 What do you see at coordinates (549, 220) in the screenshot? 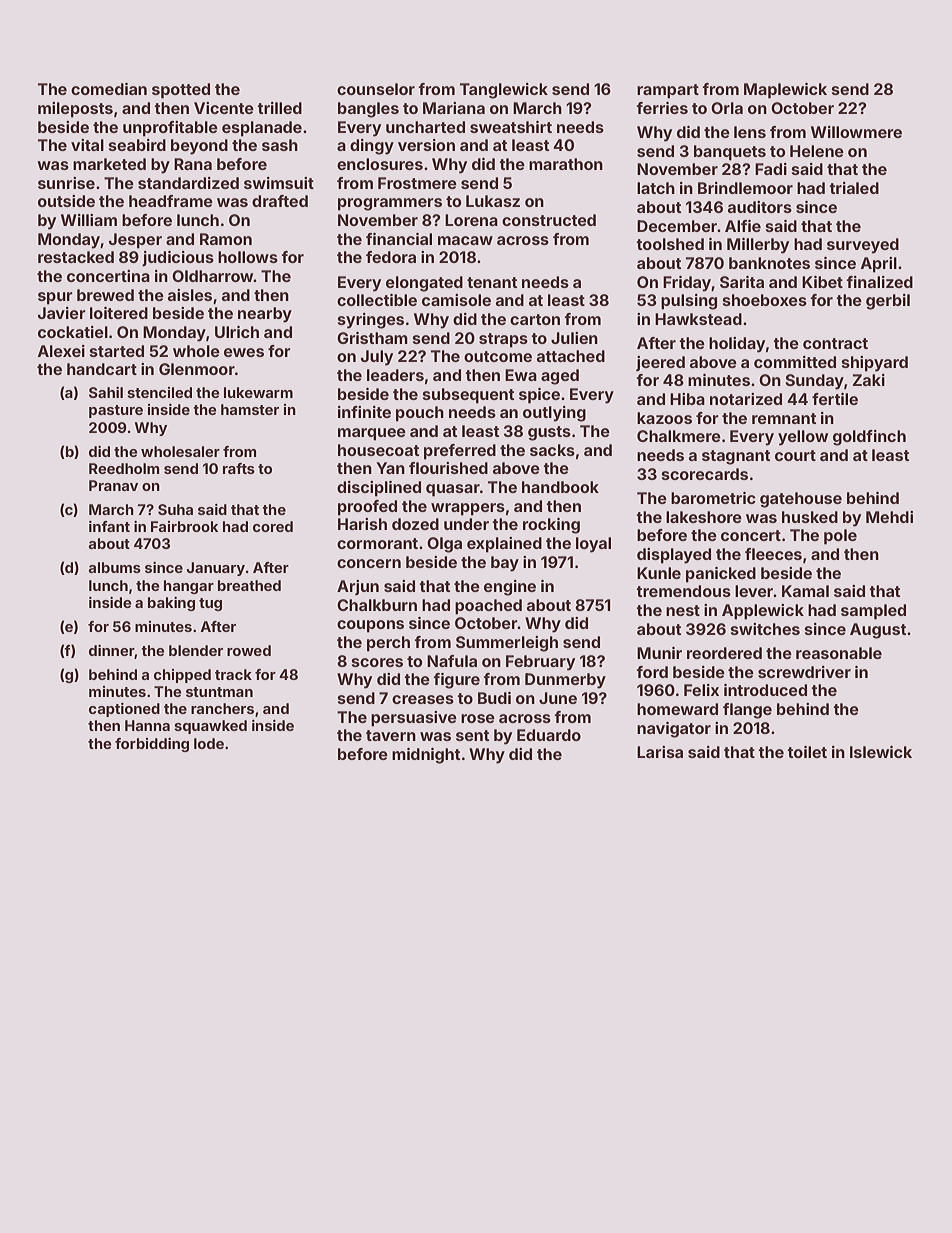
I see `constructed` at bounding box center [549, 220].
